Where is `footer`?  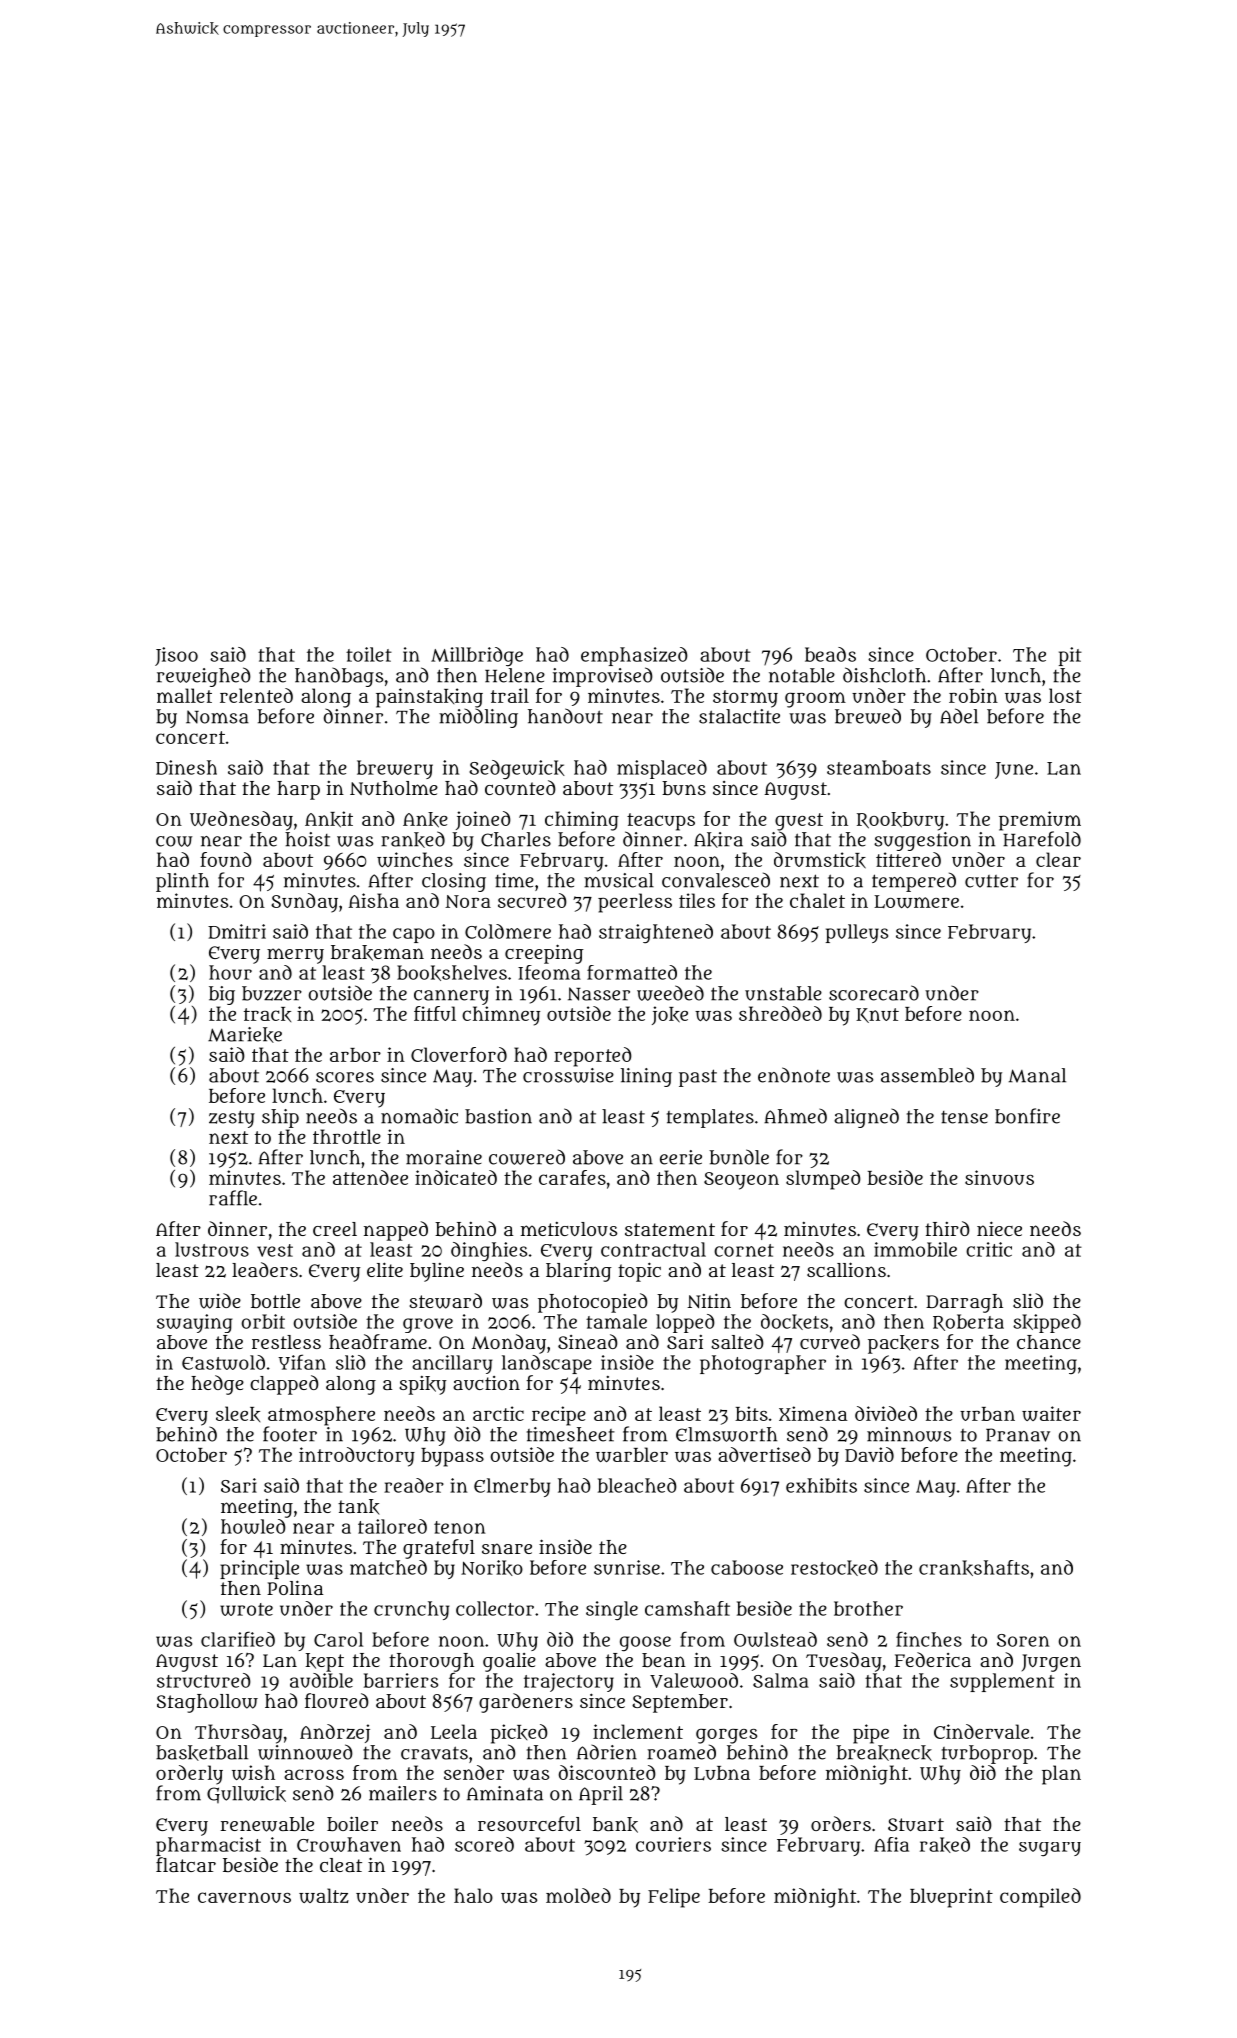 footer is located at coordinates (290, 1434).
